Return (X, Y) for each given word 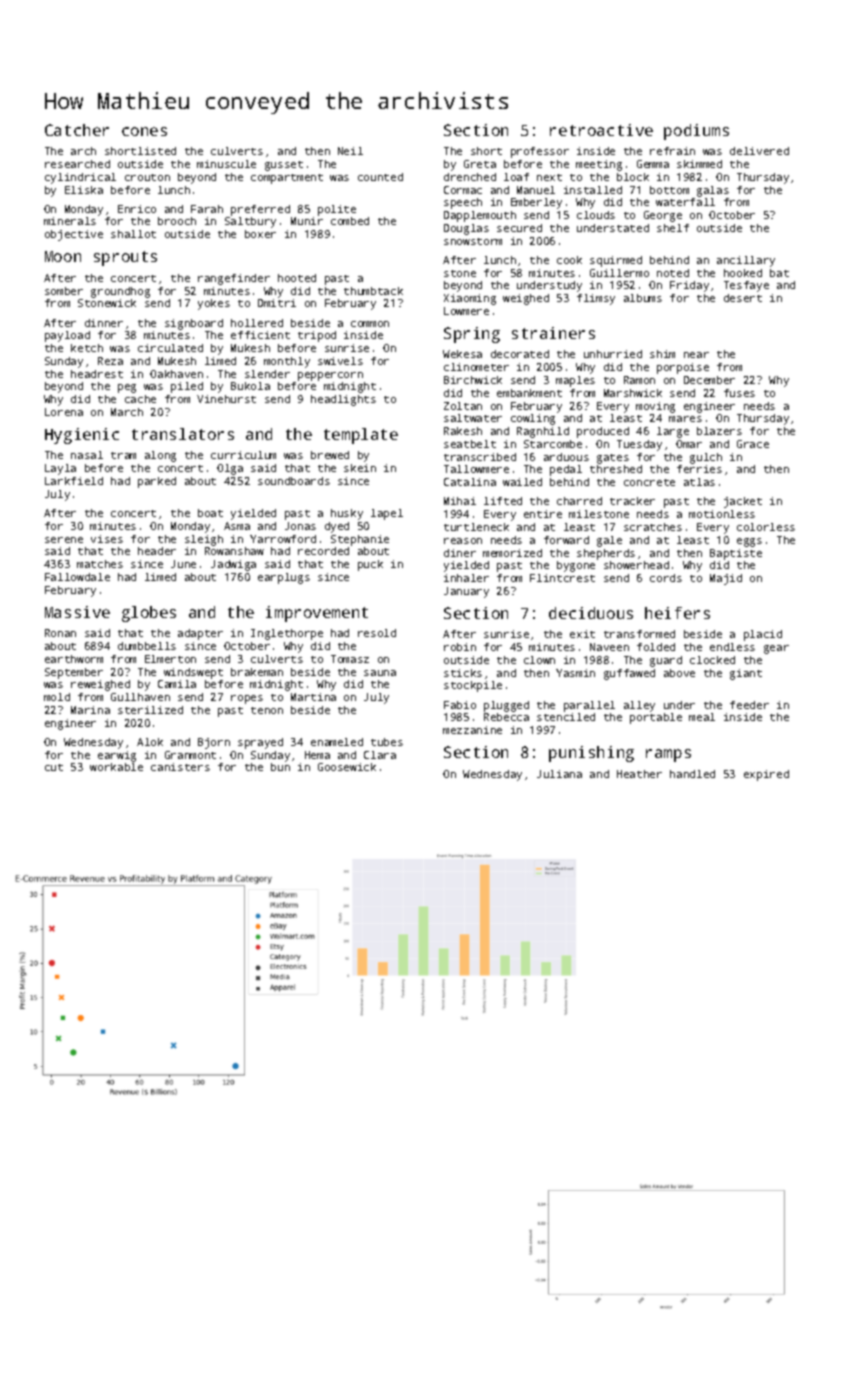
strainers (553, 333)
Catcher (77, 130)
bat (779, 273)
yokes (214, 304)
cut (54, 767)
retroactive (601, 130)
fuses (739, 393)
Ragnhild (543, 432)
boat (210, 513)
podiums (696, 132)
